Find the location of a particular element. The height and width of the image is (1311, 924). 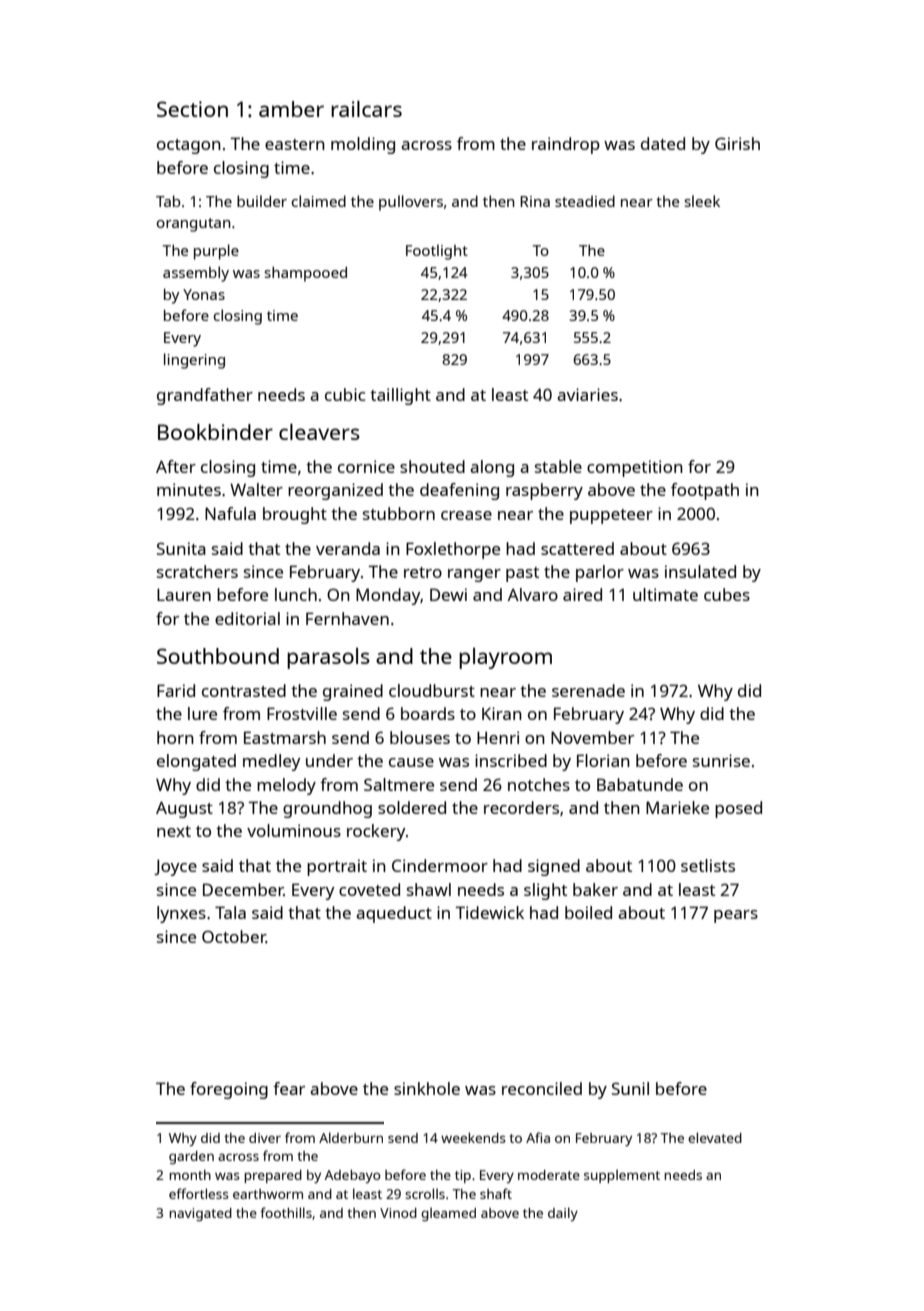

Footlight is located at coordinates (437, 252).
